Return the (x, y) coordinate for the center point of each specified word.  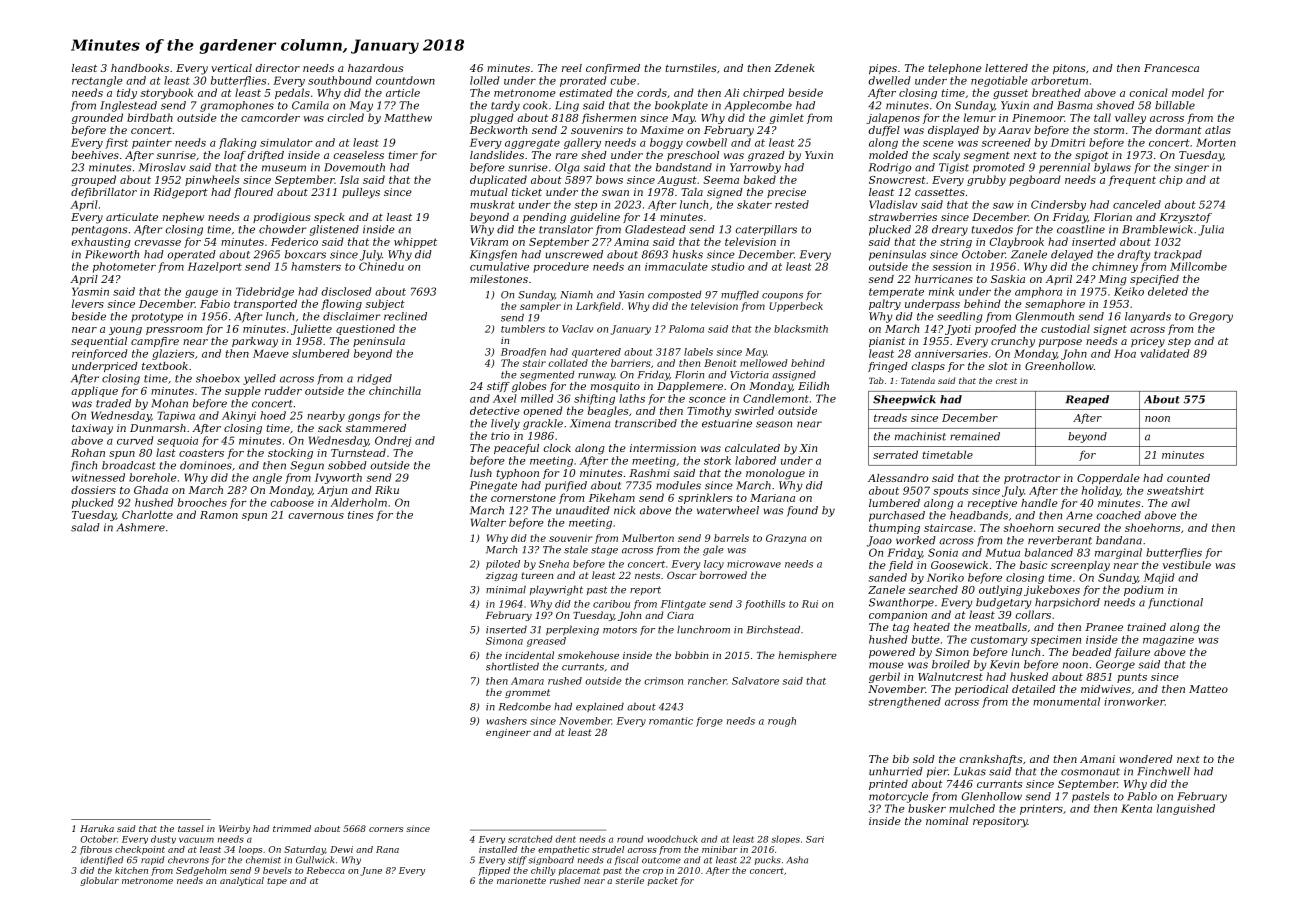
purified (566, 486)
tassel (191, 828)
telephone (955, 69)
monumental (1066, 701)
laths (632, 398)
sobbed (347, 465)
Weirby (234, 829)
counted (1188, 478)
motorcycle (898, 797)
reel (572, 68)
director (278, 68)
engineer (508, 733)
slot (998, 366)
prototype (157, 318)
